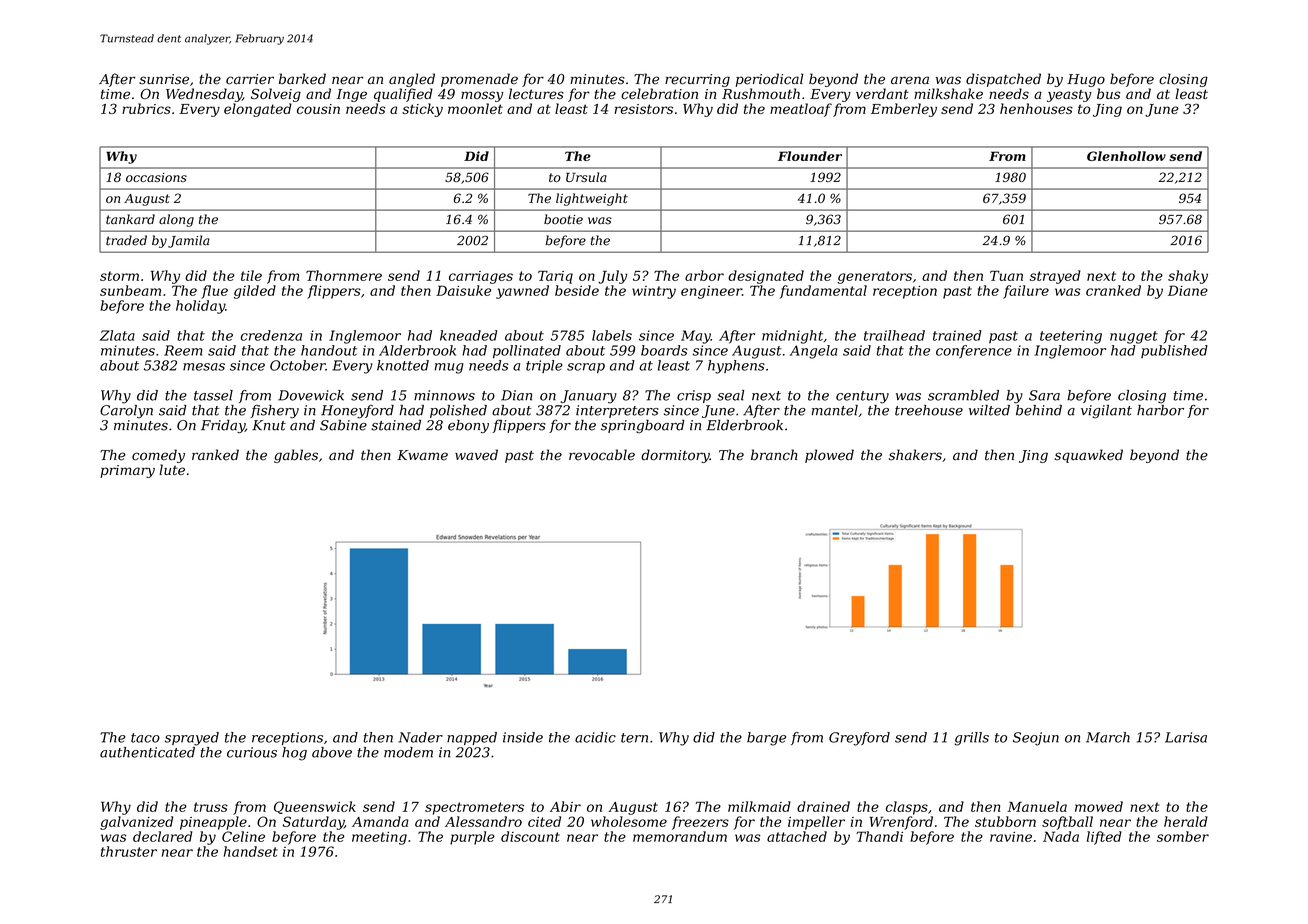  I want to click on shakers, so click(915, 455).
